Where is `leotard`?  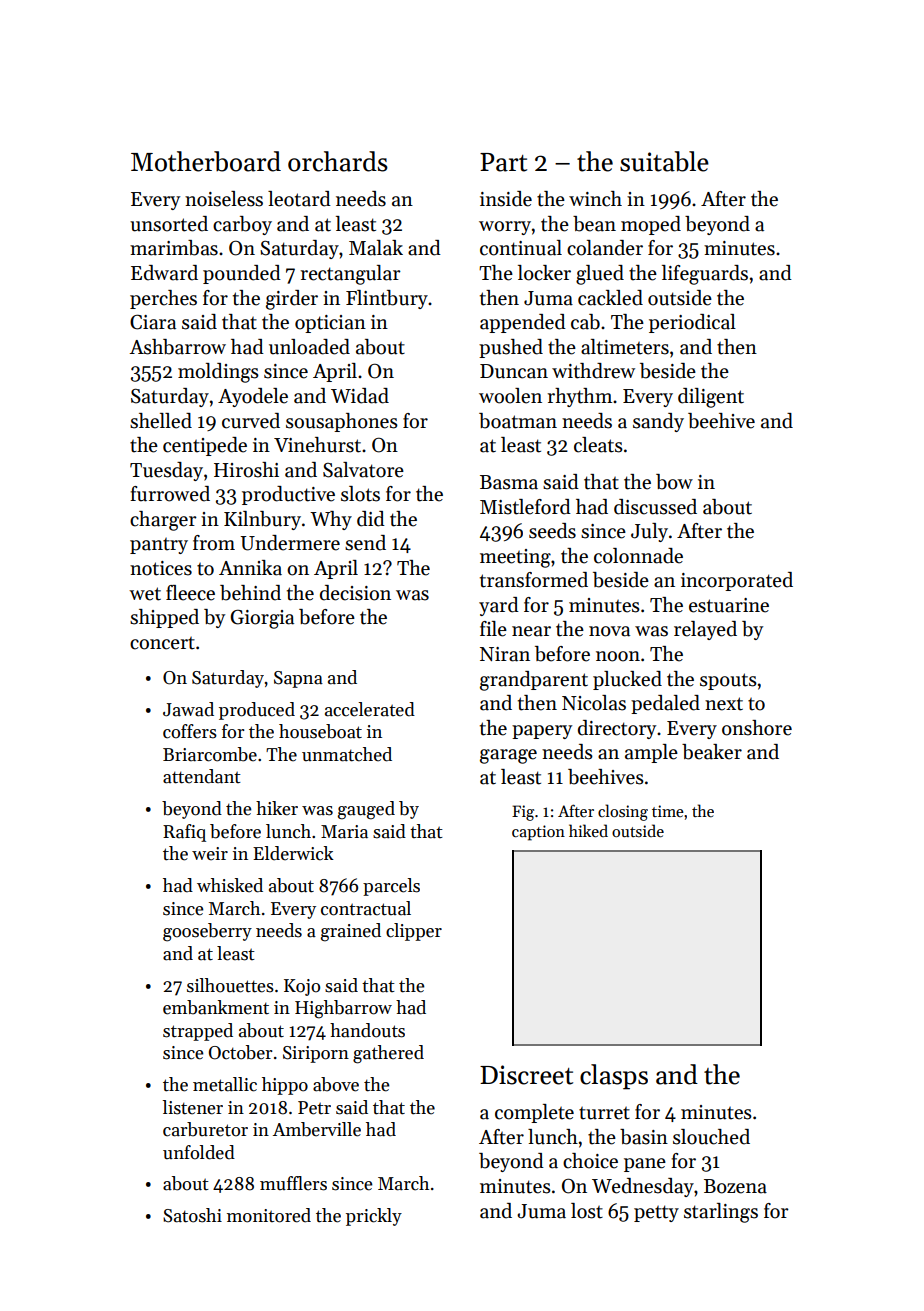 leotard is located at coordinates (299, 199).
